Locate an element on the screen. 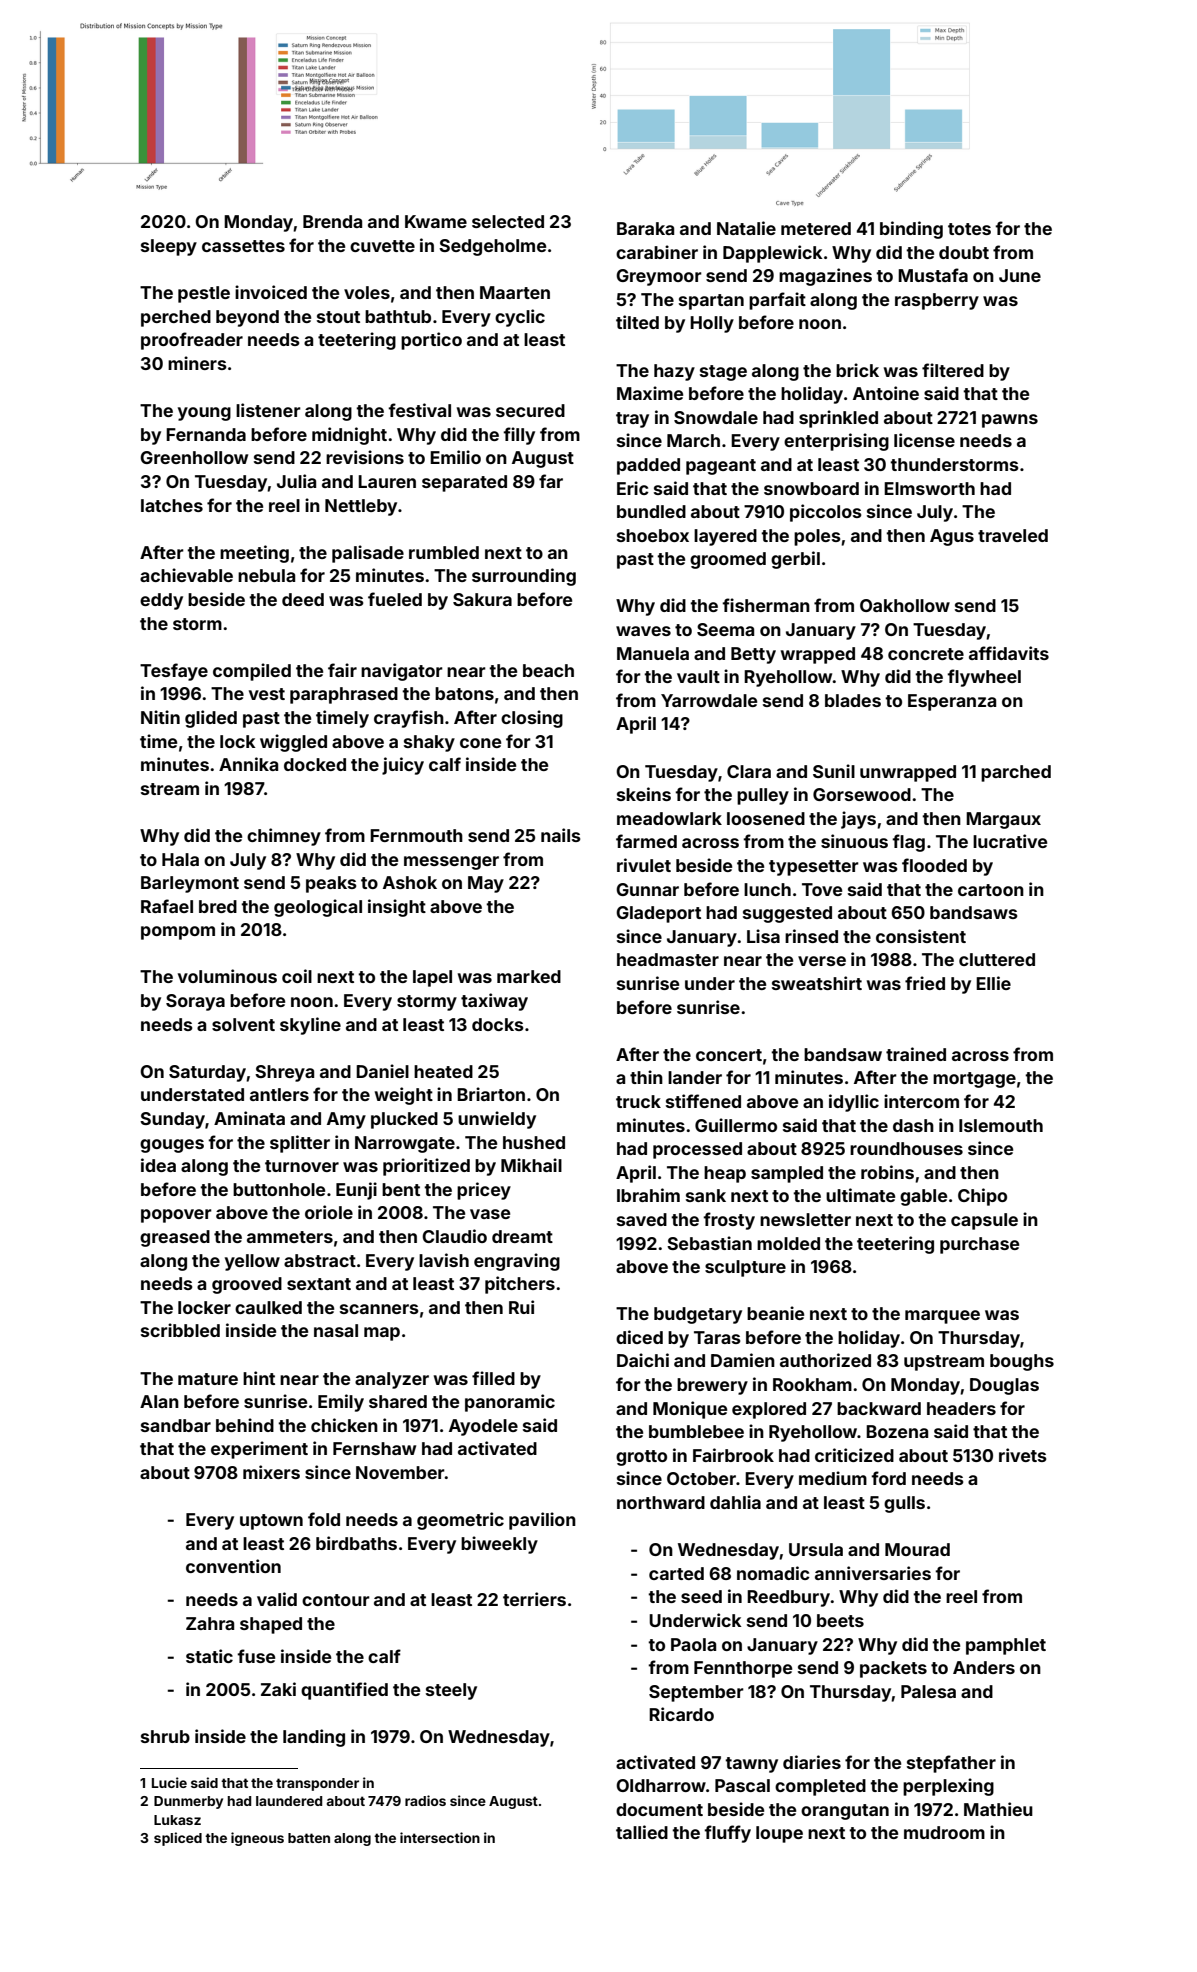  packets is located at coordinates (893, 1669).
